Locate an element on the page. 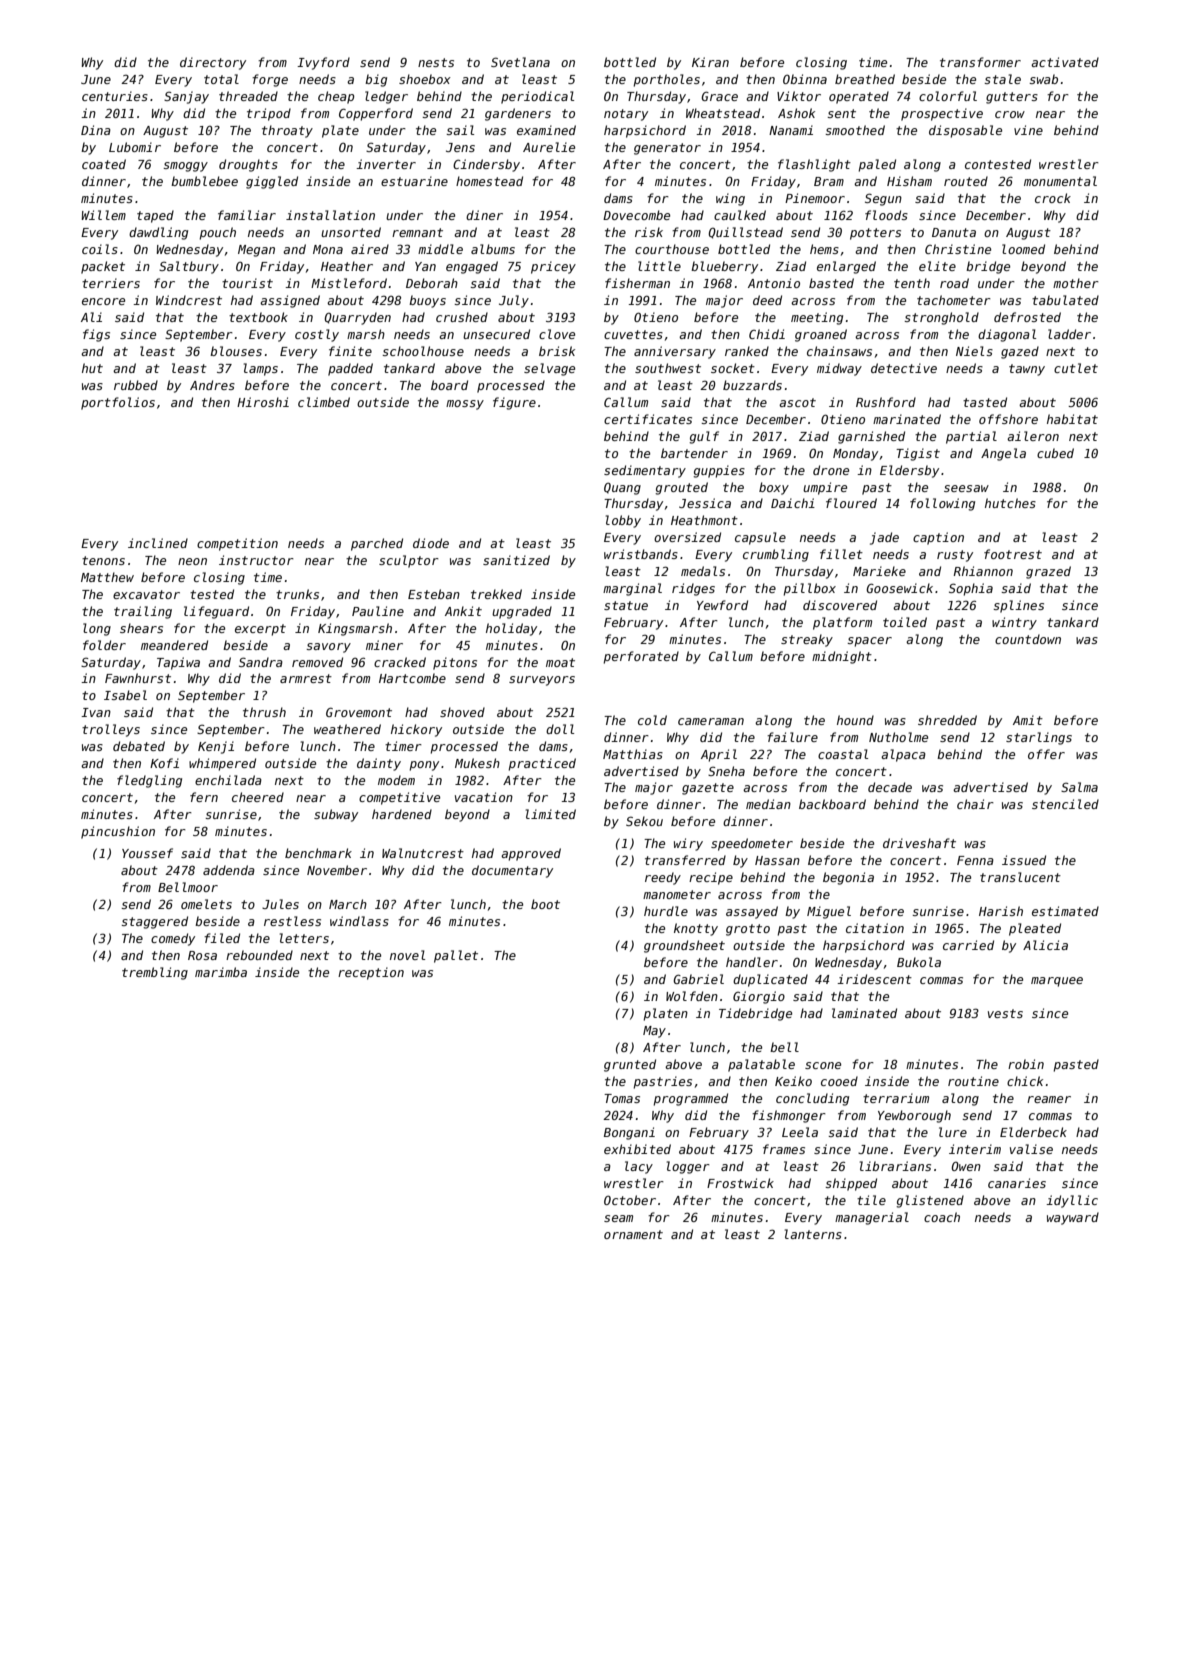 The image size is (1180, 1668). lanterns is located at coordinates (813, 1234).
